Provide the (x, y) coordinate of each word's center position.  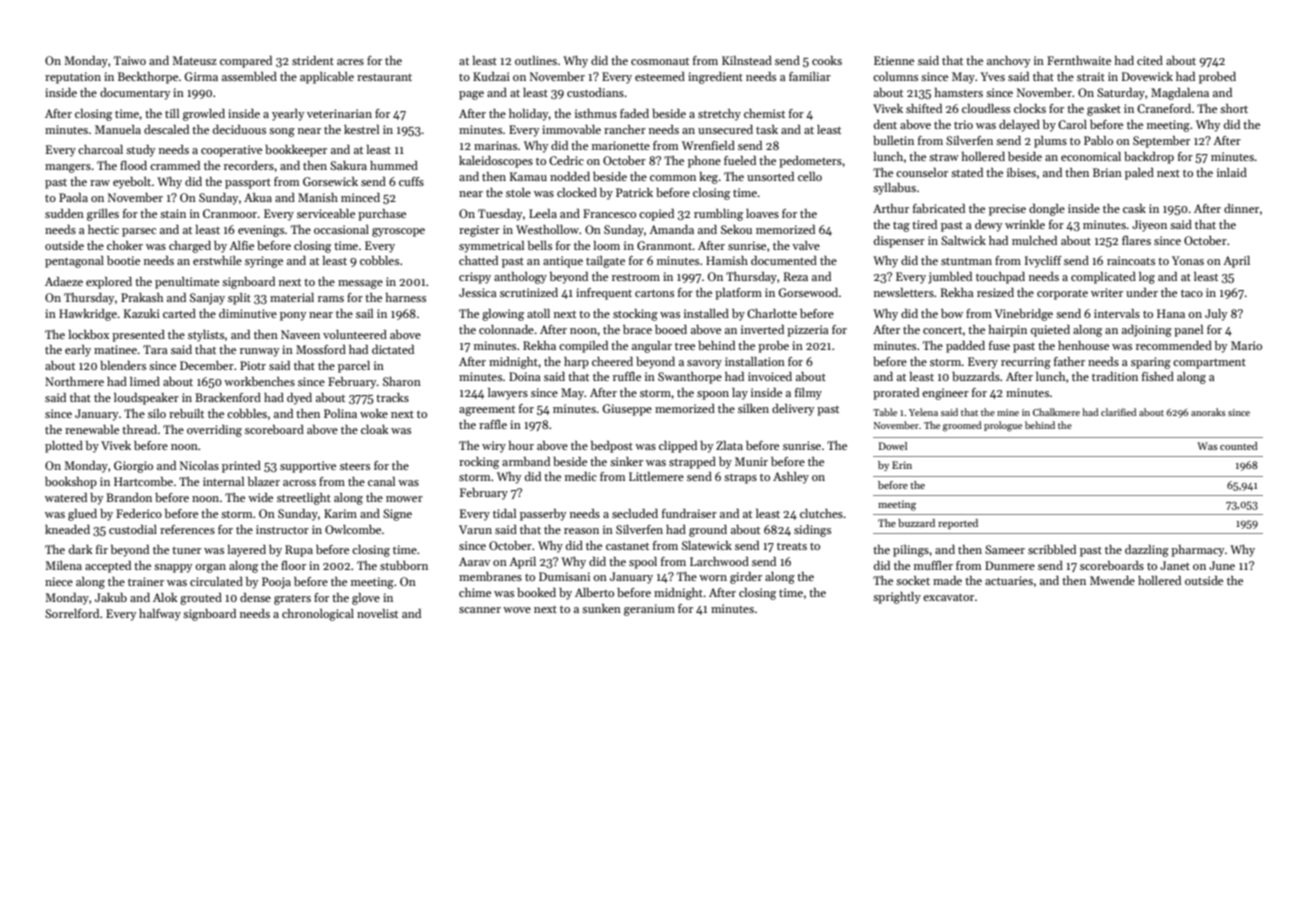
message (360, 284)
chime (475, 592)
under (1142, 292)
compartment (1209, 363)
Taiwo (130, 60)
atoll (538, 313)
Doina (525, 376)
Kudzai (491, 76)
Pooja (276, 583)
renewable (92, 429)
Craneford (1164, 108)
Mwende (1112, 580)
